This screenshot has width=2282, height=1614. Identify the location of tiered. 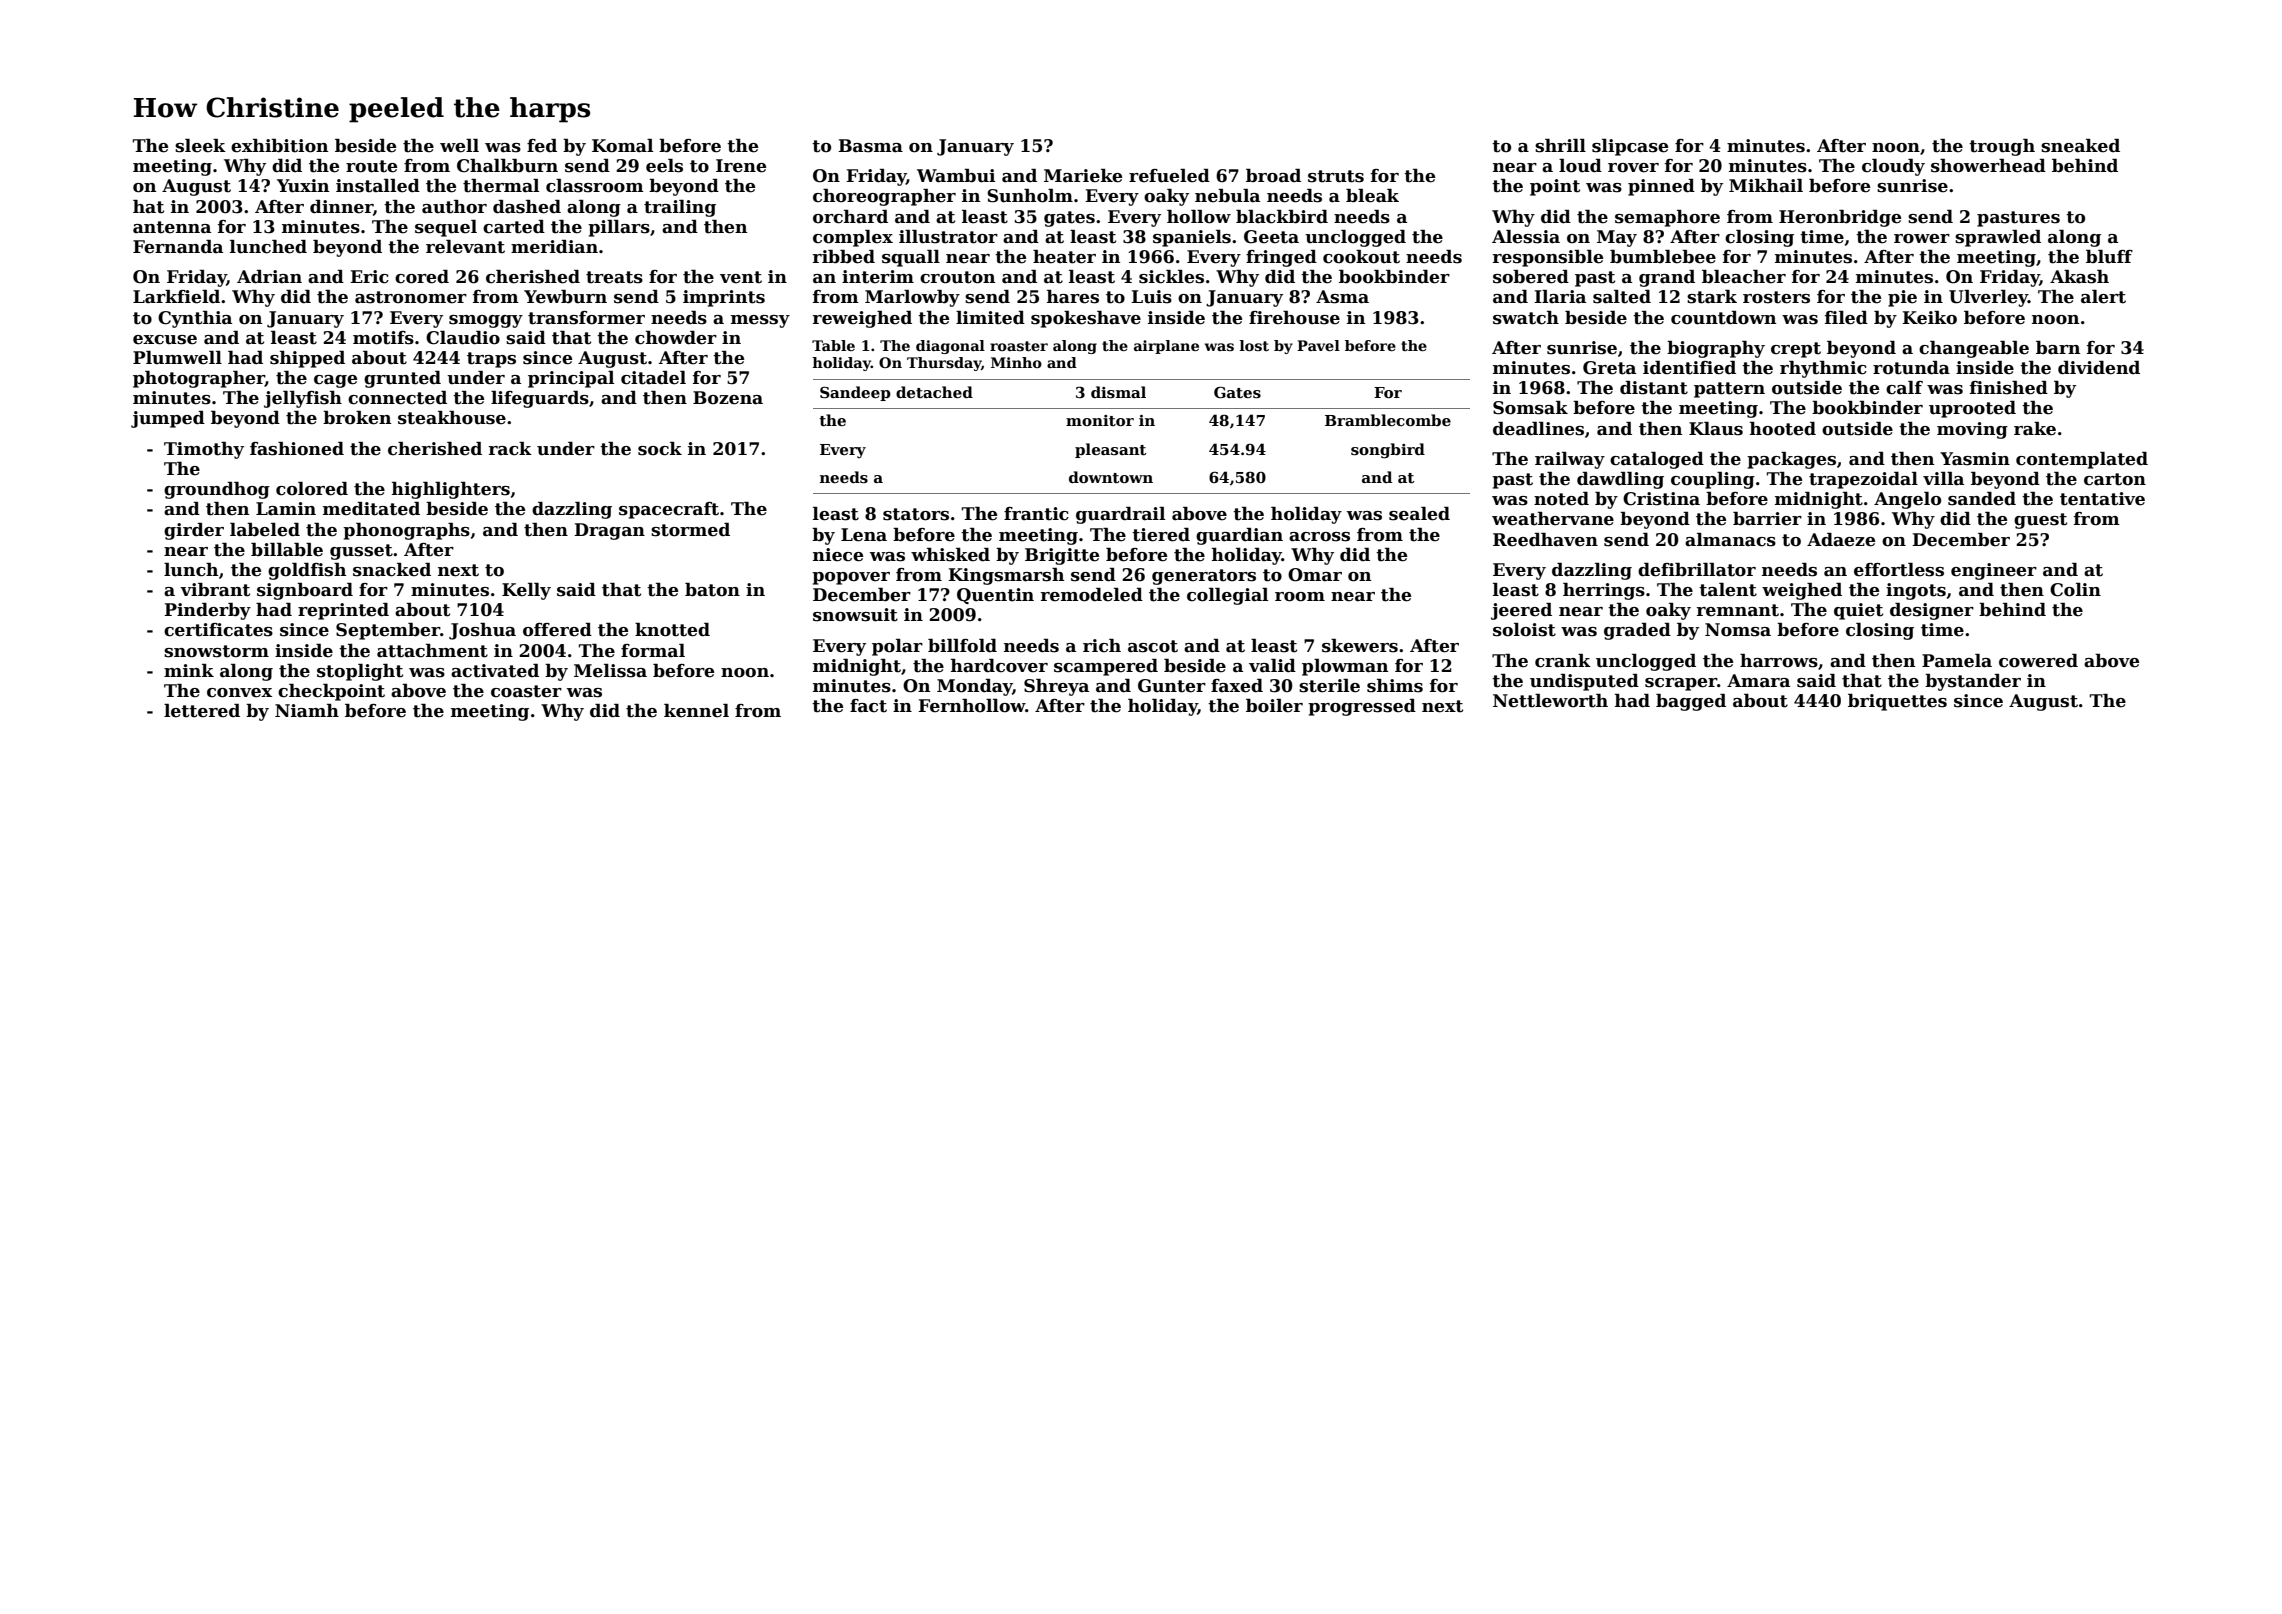
(1161, 535).
